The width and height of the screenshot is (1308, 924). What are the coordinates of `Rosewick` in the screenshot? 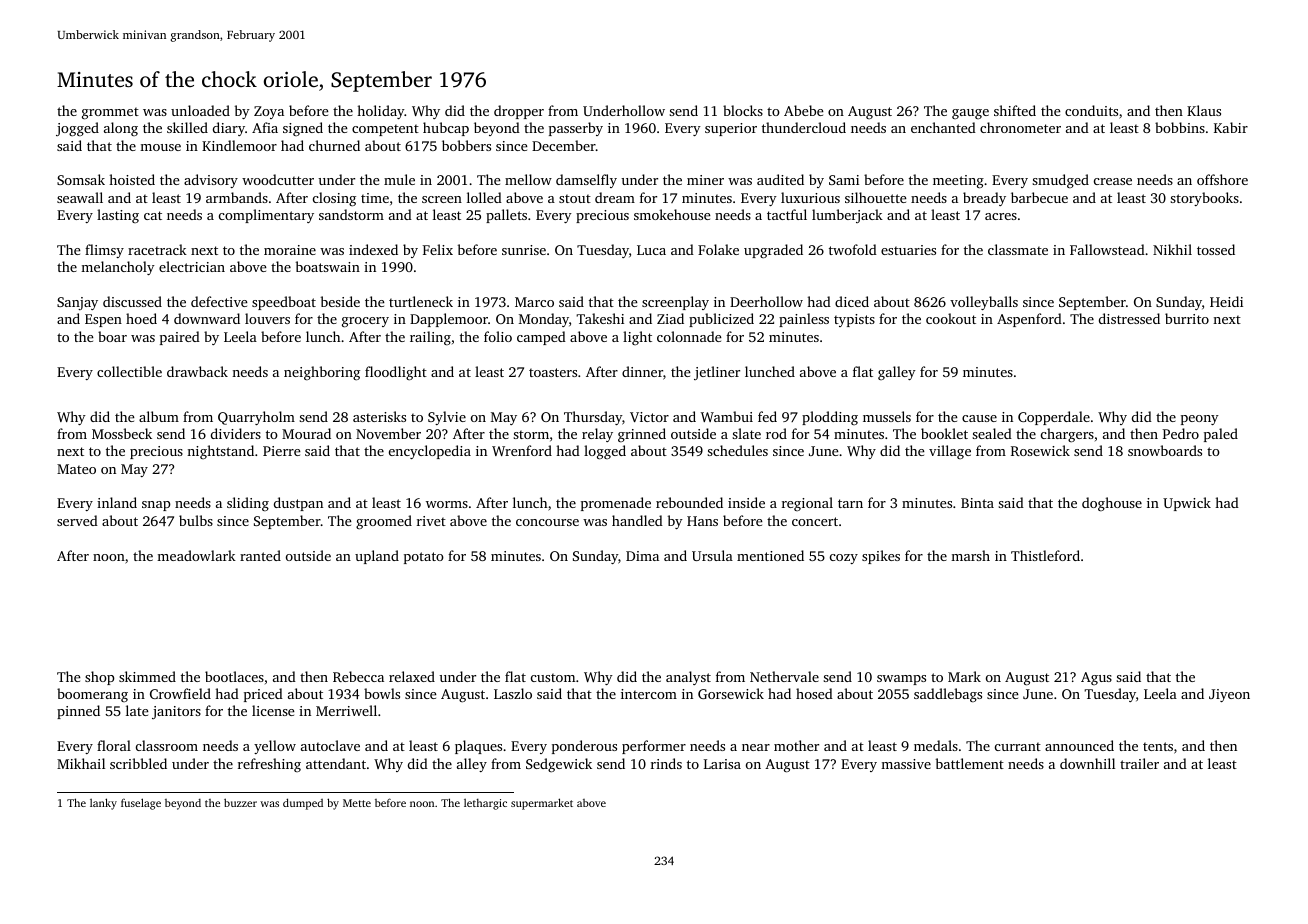 It's located at (1040, 450).
